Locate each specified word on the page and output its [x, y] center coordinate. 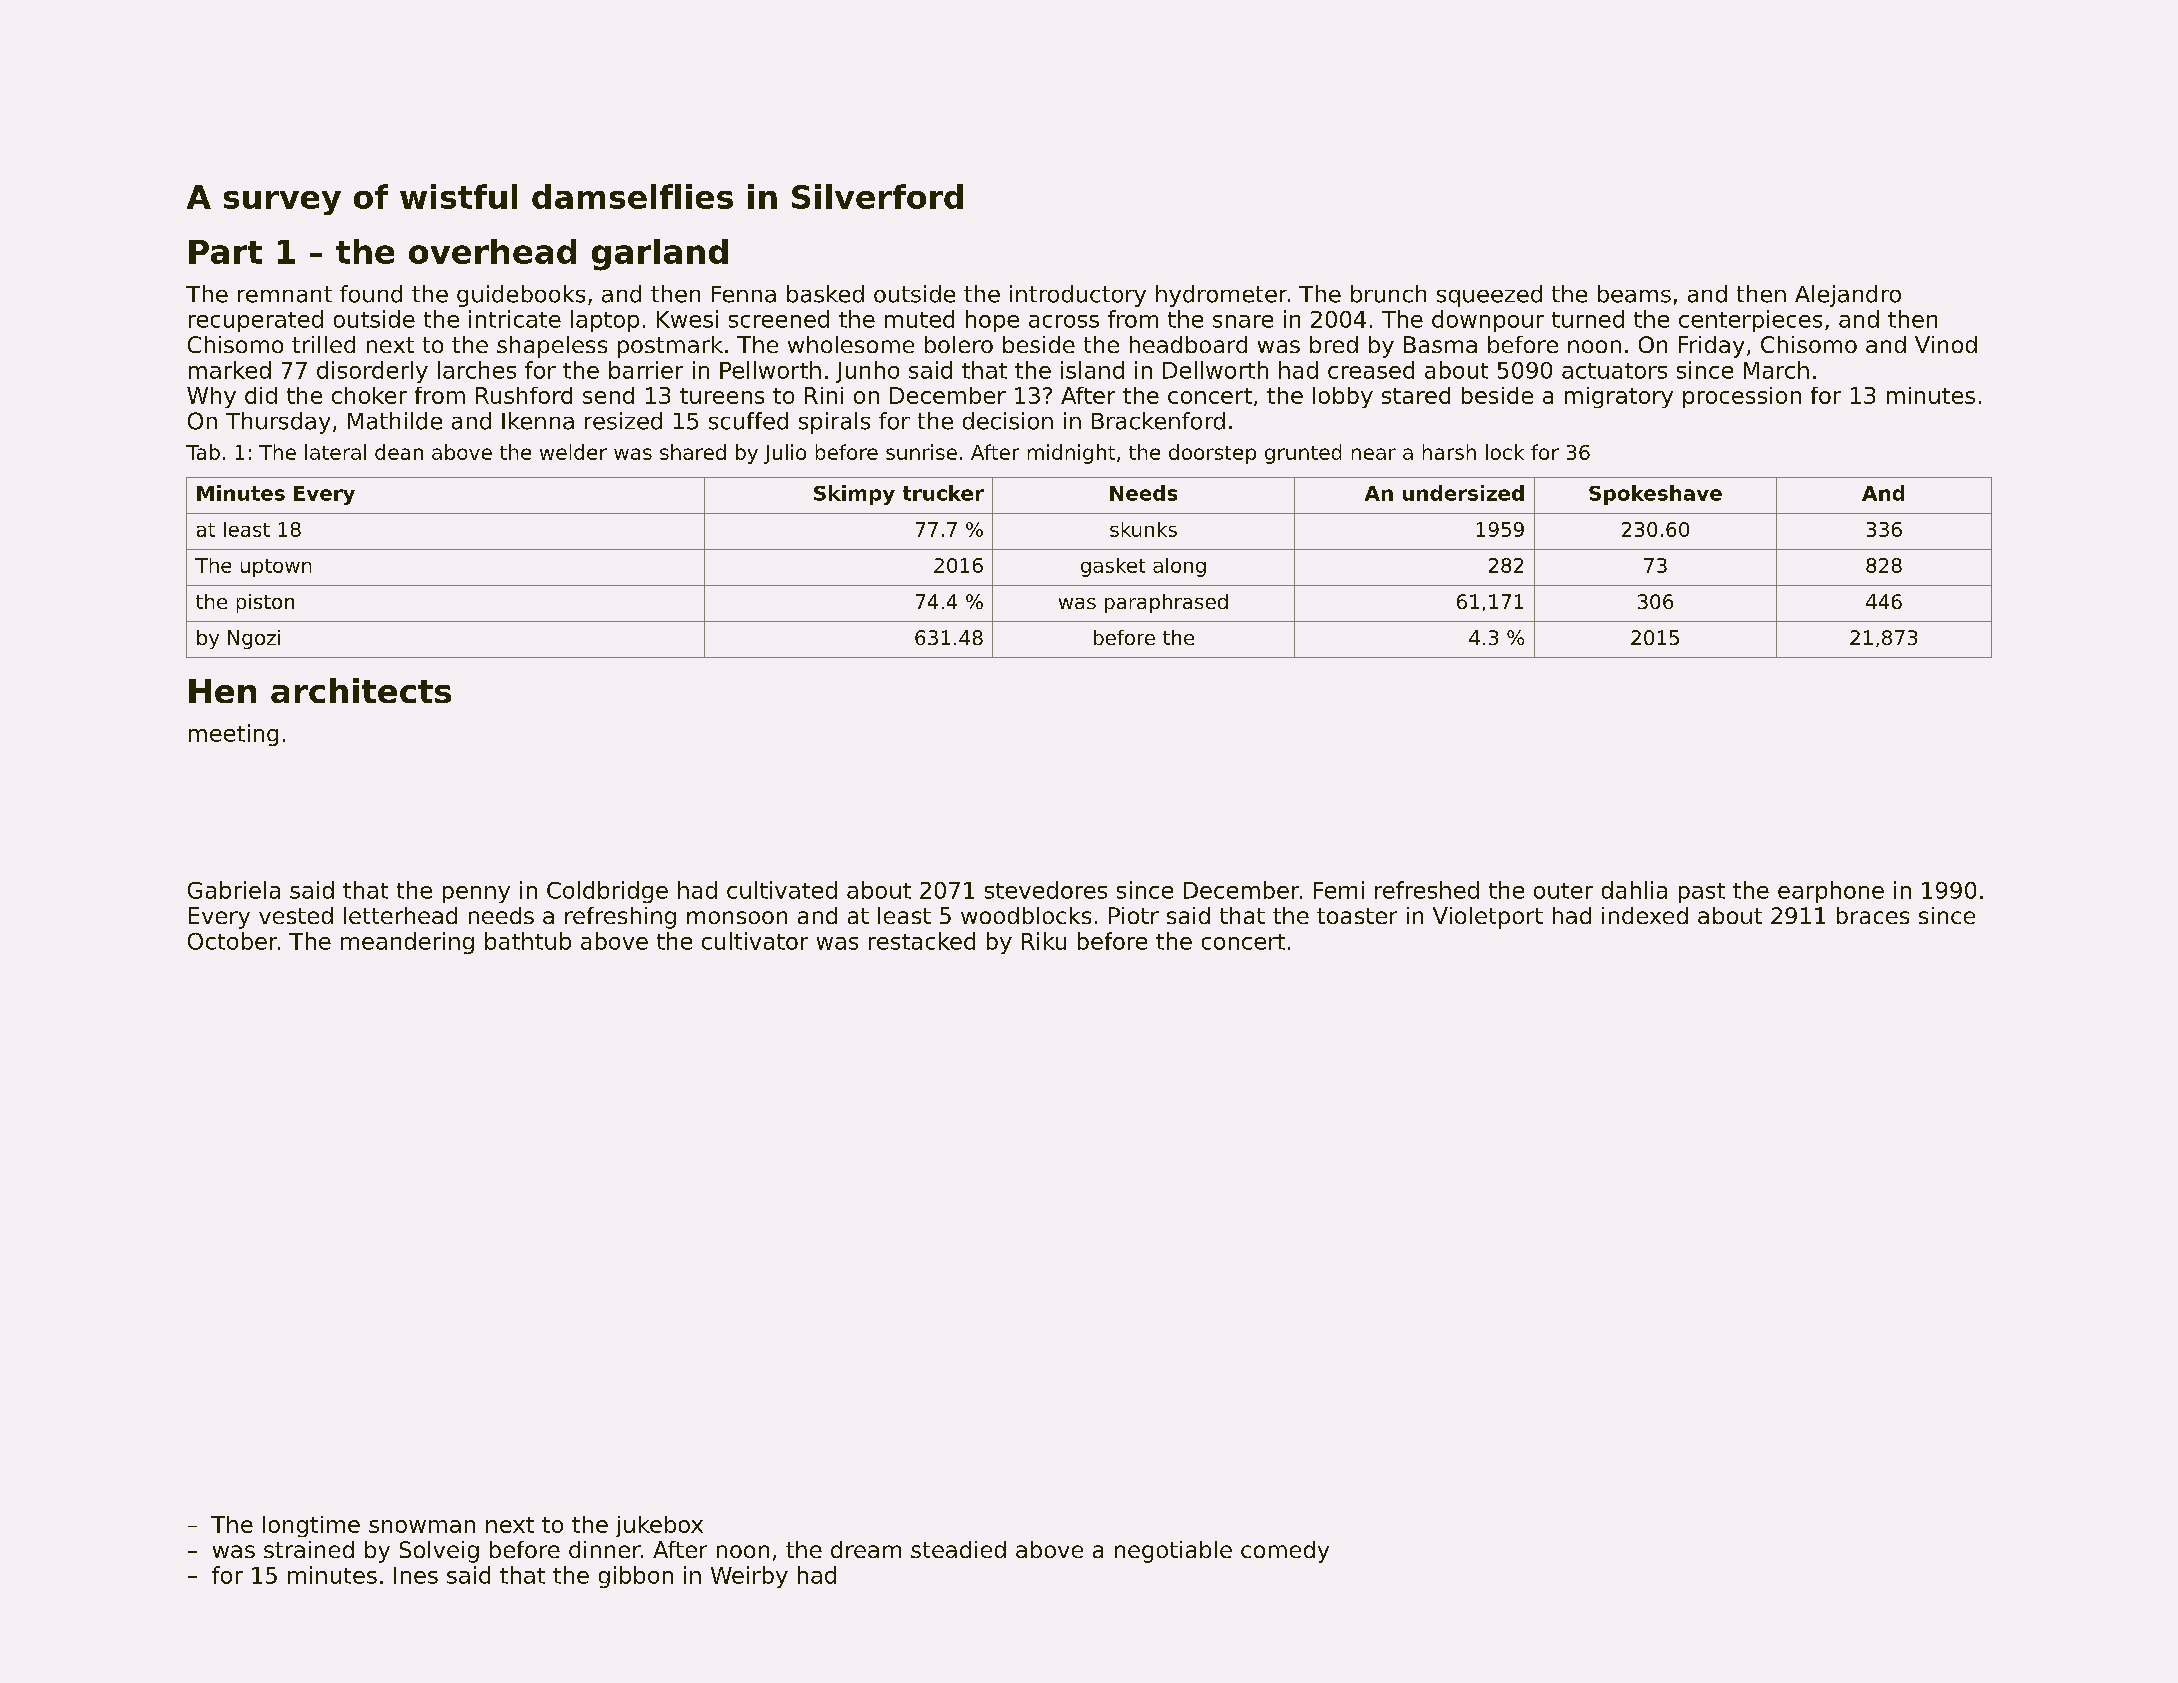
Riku [1044, 941]
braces [1873, 915]
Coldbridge [607, 892]
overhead [492, 251]
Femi [1339, 890]
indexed [1645, 915]
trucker [943, 493]
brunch [1388, 294]
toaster [1357, 916]
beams [1634, 294]
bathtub [528, 941]
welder [573, 452]
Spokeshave [1655, 495]
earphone [1831, 892]
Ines [416, 1575]
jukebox [659, 1526]
